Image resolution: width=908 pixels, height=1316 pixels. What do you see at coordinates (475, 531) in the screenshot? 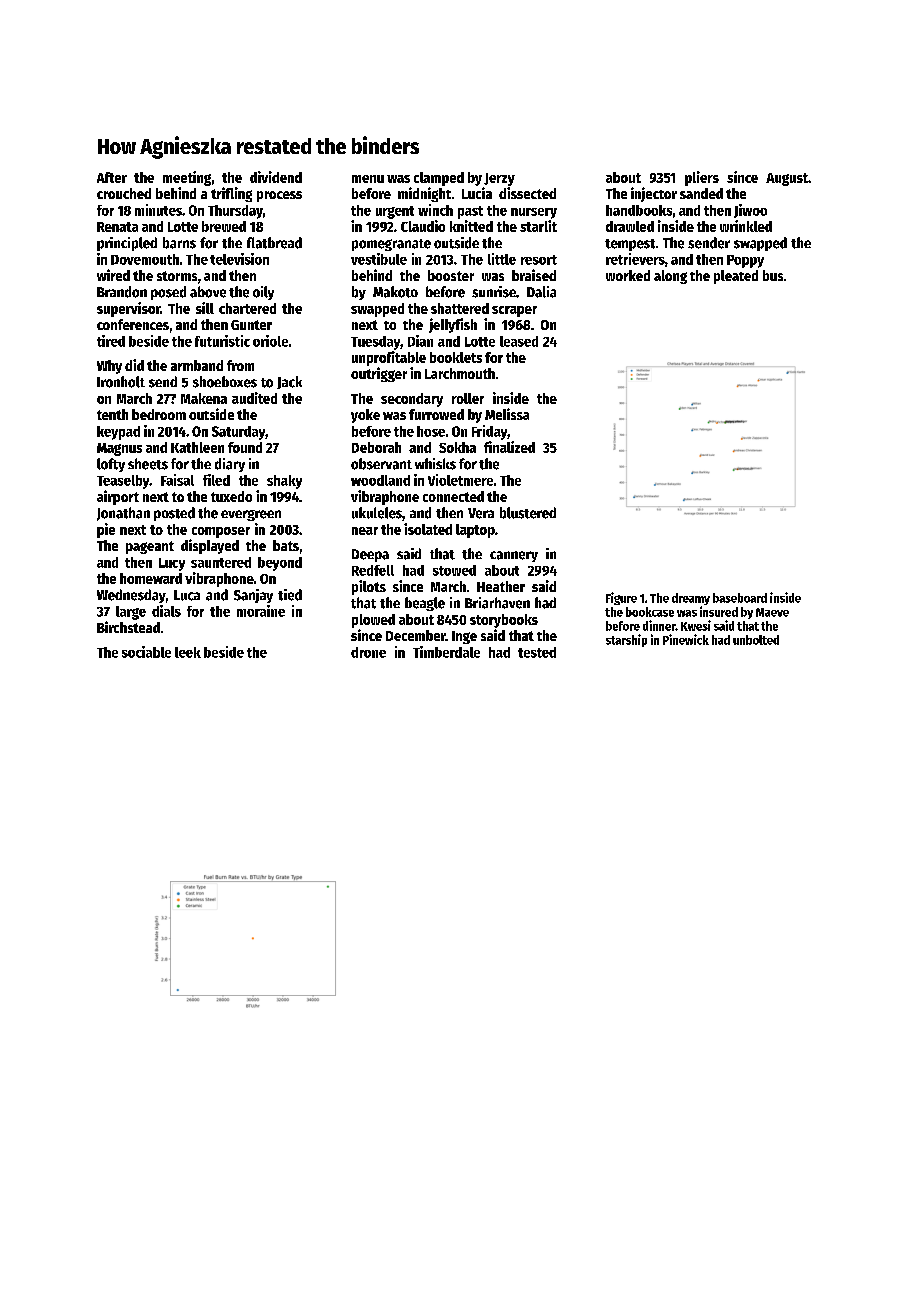
I see `laptop` at bounding box center [475, 531].
